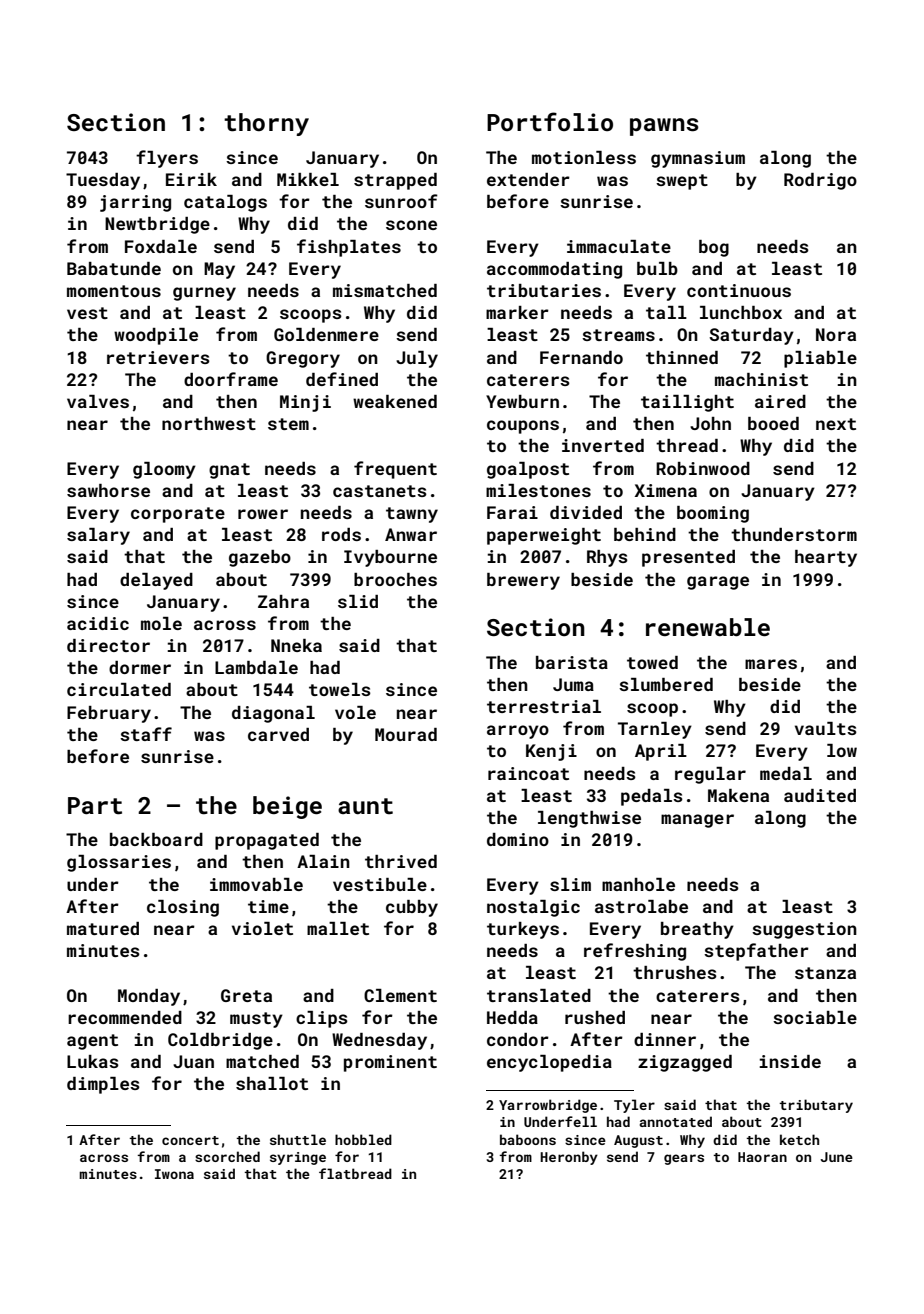 The height and width of the screenshot is (1314, 924). I want to click on pawns, so click(664, 127).
